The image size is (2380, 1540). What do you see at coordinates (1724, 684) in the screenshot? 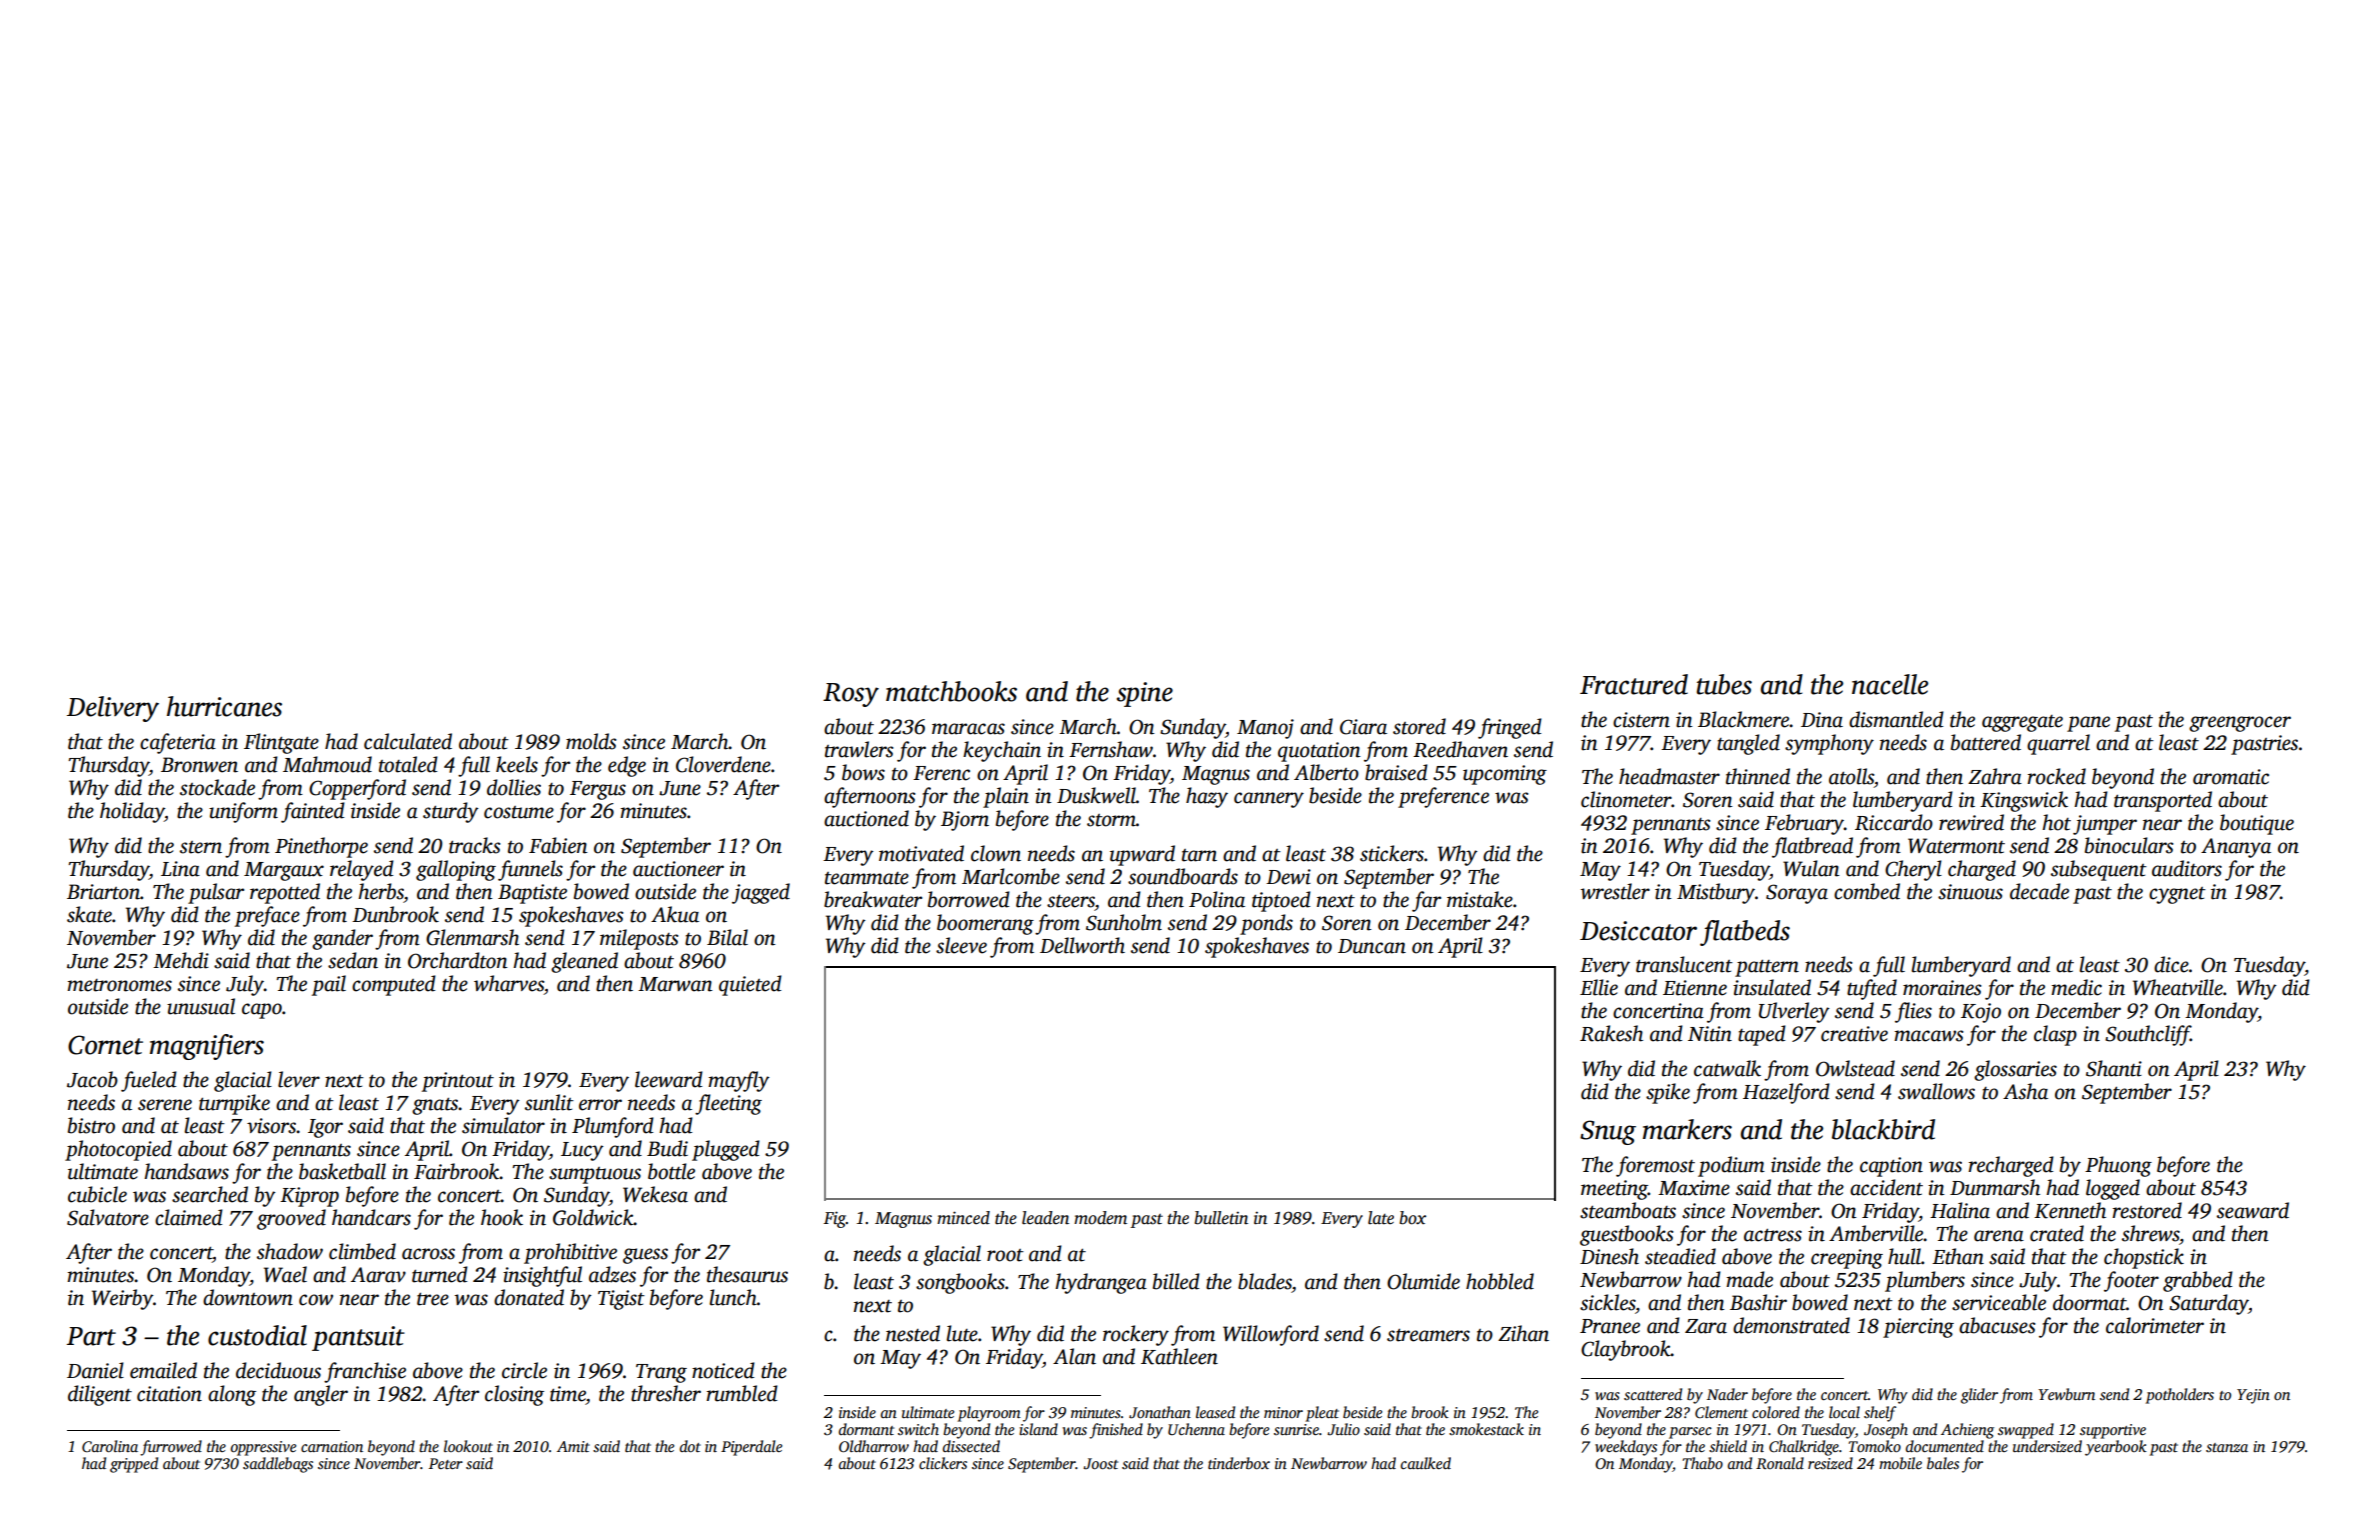
I see `tubes` at bounding box center [1724, 684].
